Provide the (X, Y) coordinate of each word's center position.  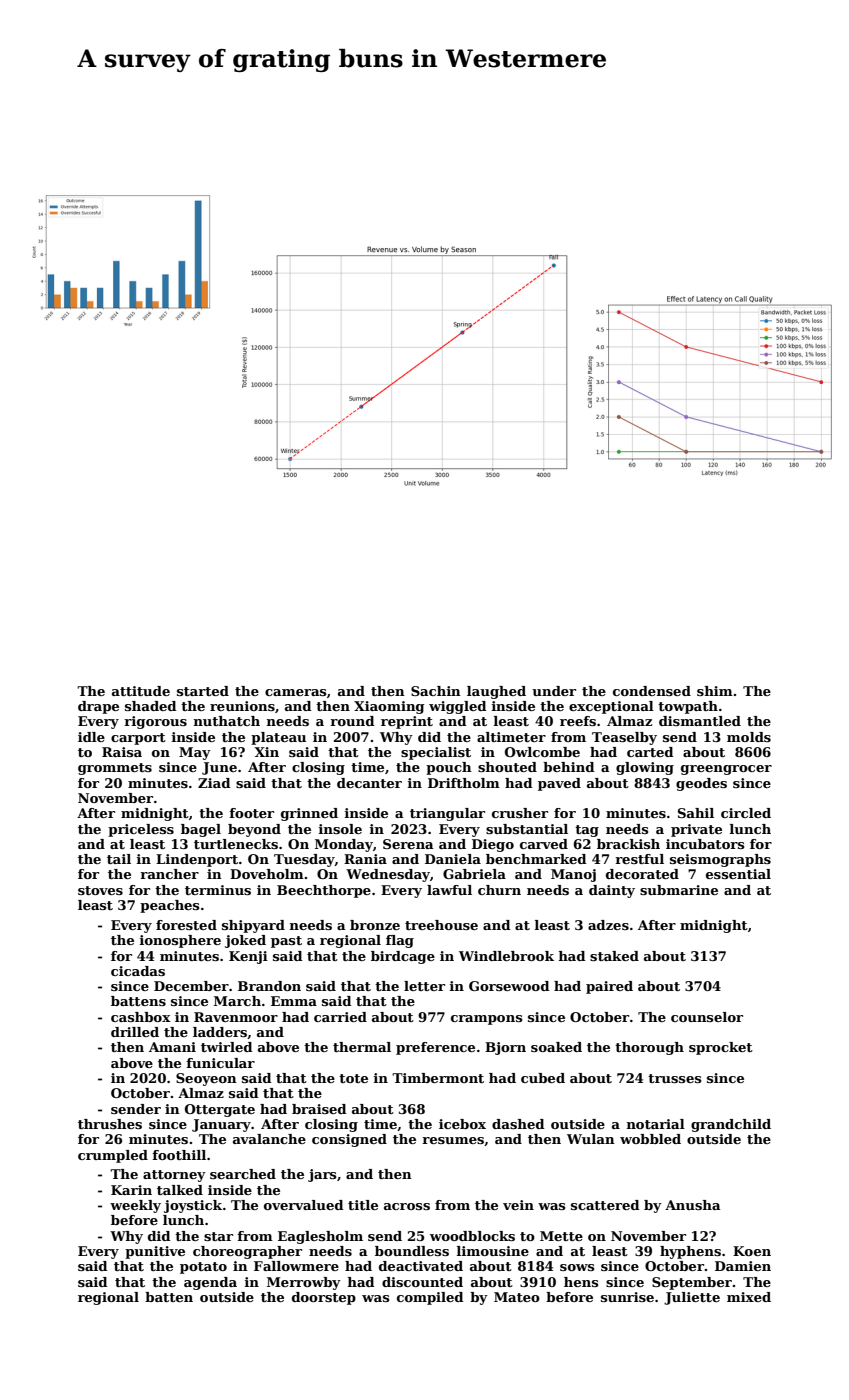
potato (203, 1268)
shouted (507, 767)
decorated (642, 874)
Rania (365, 859)
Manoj (573, 875)
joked (245, 941)
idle (91, 737)
